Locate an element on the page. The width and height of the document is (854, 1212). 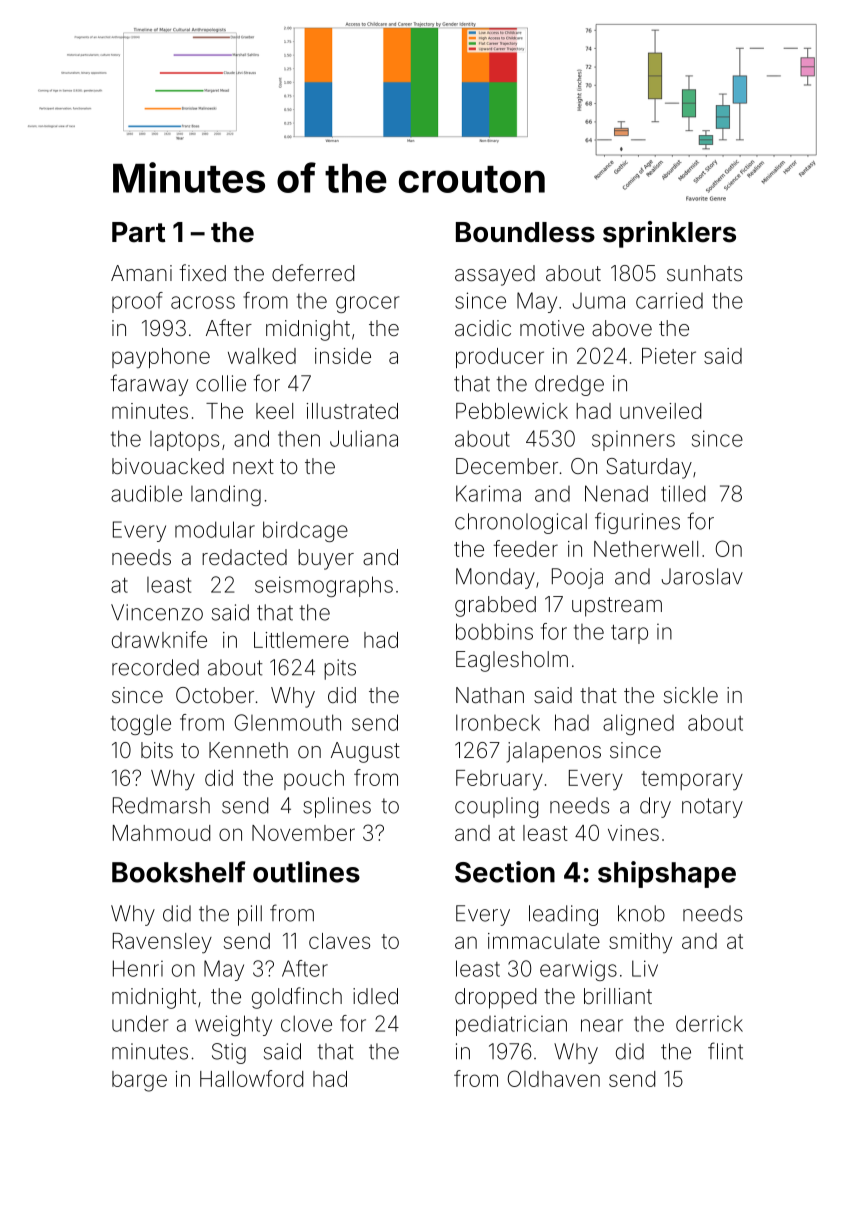
flint is located at coordinates (725, 1051).
